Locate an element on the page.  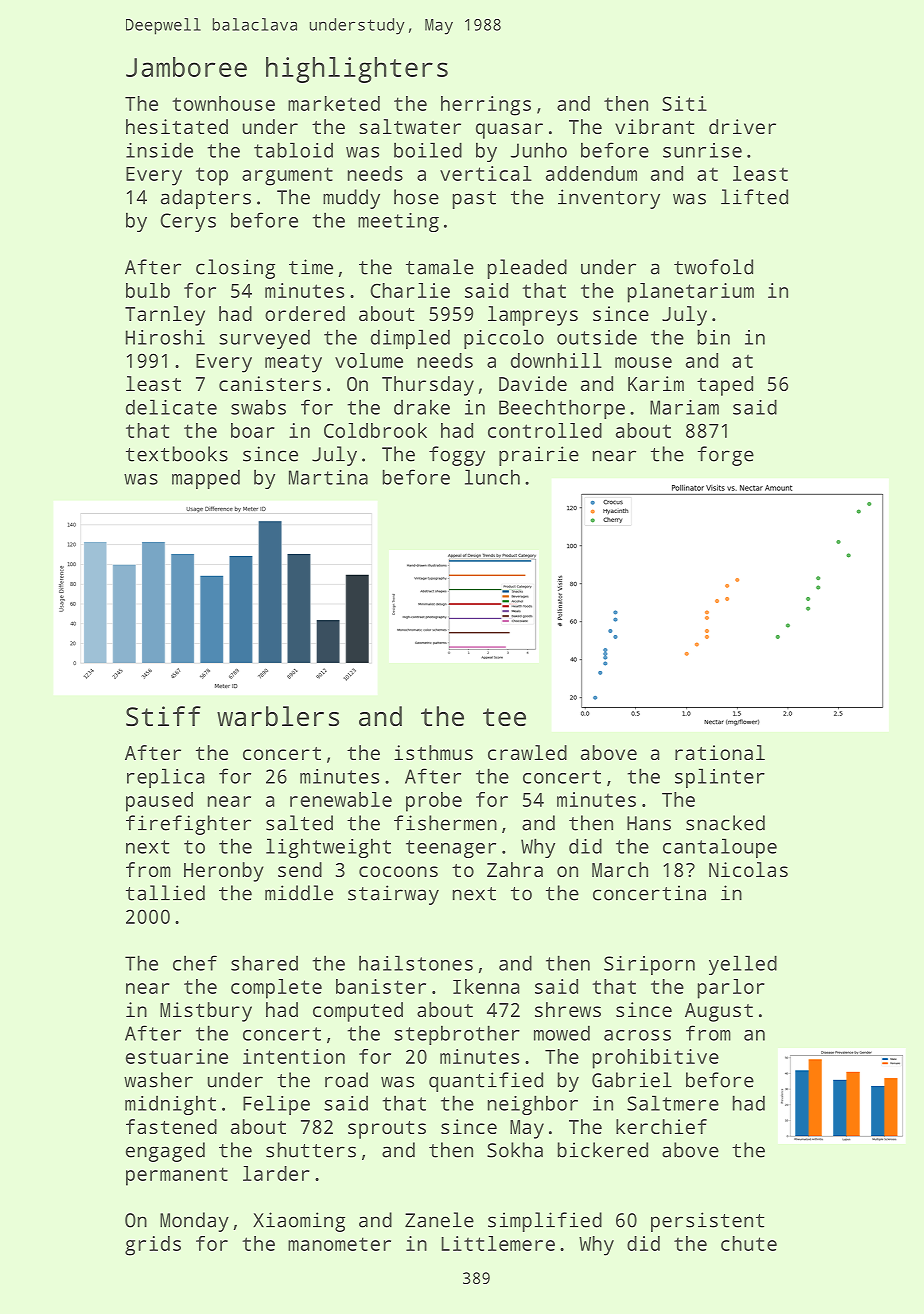
Martina is located at coordinates (328, 477).
